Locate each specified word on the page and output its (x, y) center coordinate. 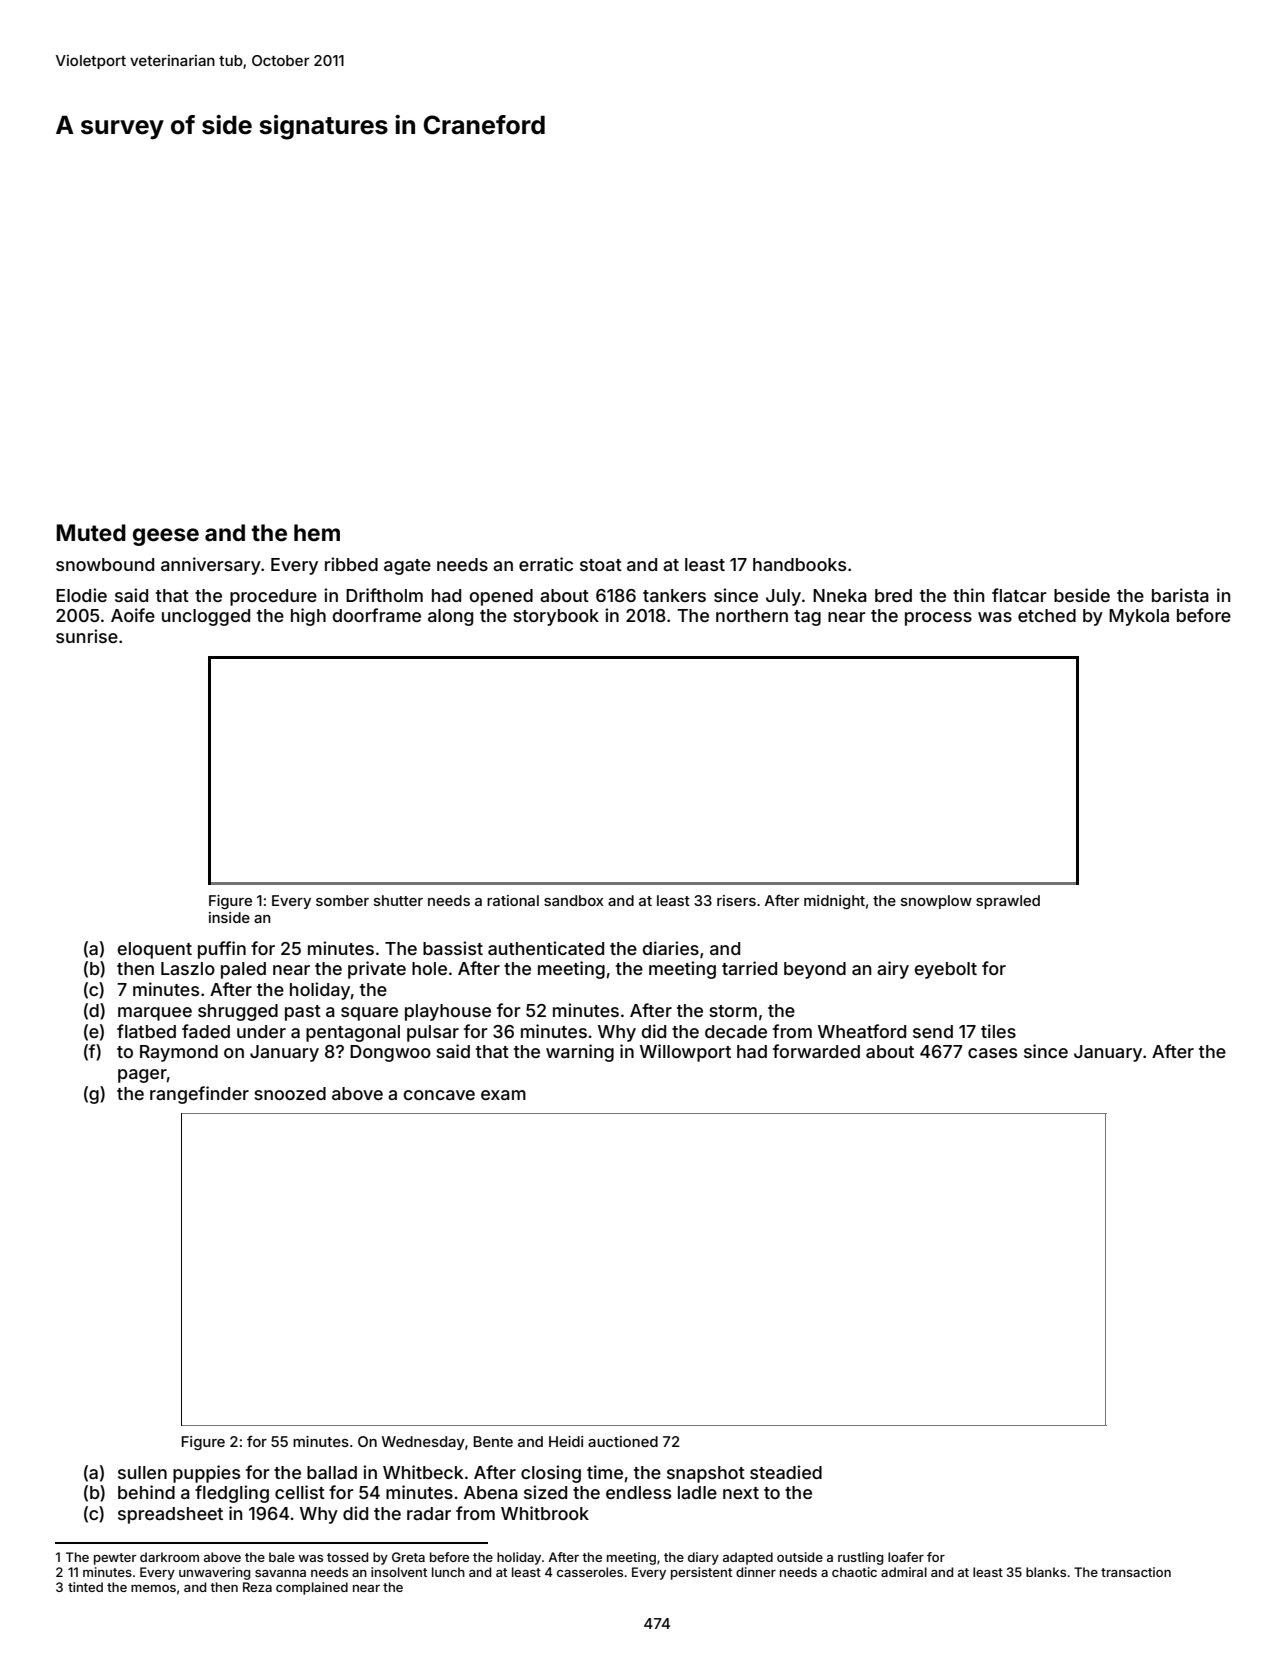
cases (992, 1053)
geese (166, 537)
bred (893, 595)
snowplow (936, 902)
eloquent (155, 950)
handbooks (799, 564)
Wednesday (423, 1443)
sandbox (574, 900)
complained (312, 1588)
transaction (1136, 1572)
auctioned (623, 1441)
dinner (756, 1572)
